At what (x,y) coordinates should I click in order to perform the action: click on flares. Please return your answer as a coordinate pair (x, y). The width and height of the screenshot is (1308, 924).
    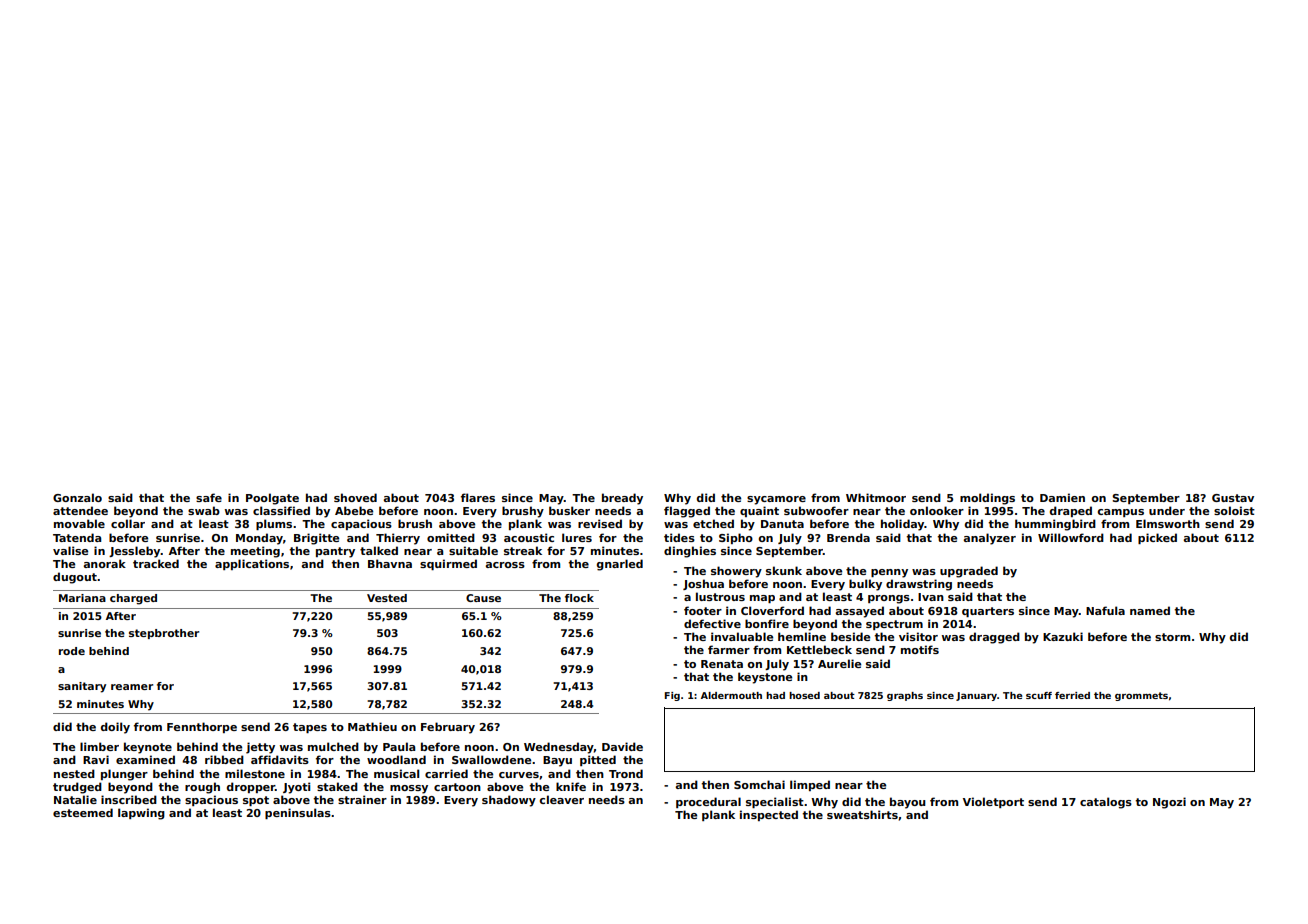
    Looking at the image, I should click on (478, 497).
